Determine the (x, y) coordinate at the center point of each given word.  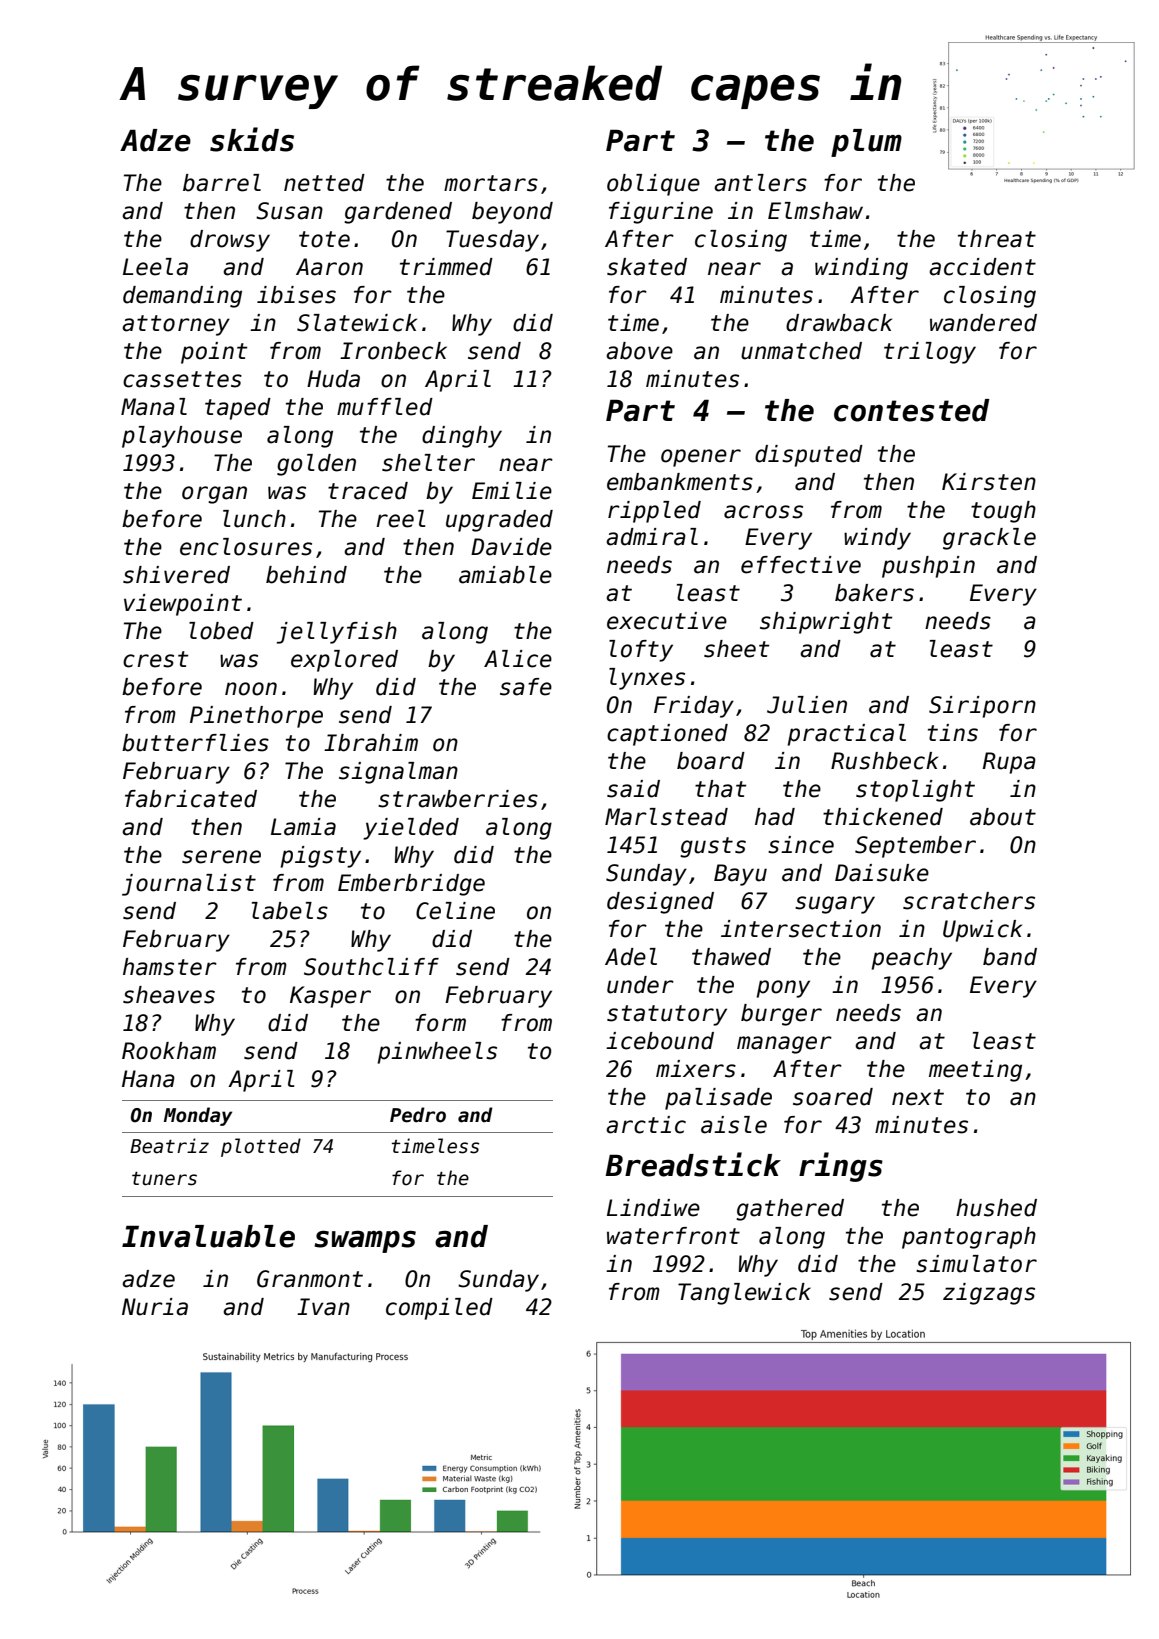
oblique (653, 185)
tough (1003, 512)
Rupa (1009, 763)
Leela (155, 267)
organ (214, 495)
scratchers (969, 901)
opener (701, 458)
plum (866, 143)
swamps (365, 1241)
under (640, 985)
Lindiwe (653, 1208)
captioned (667, 735)
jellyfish (337, 633)
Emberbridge (411, 885)
